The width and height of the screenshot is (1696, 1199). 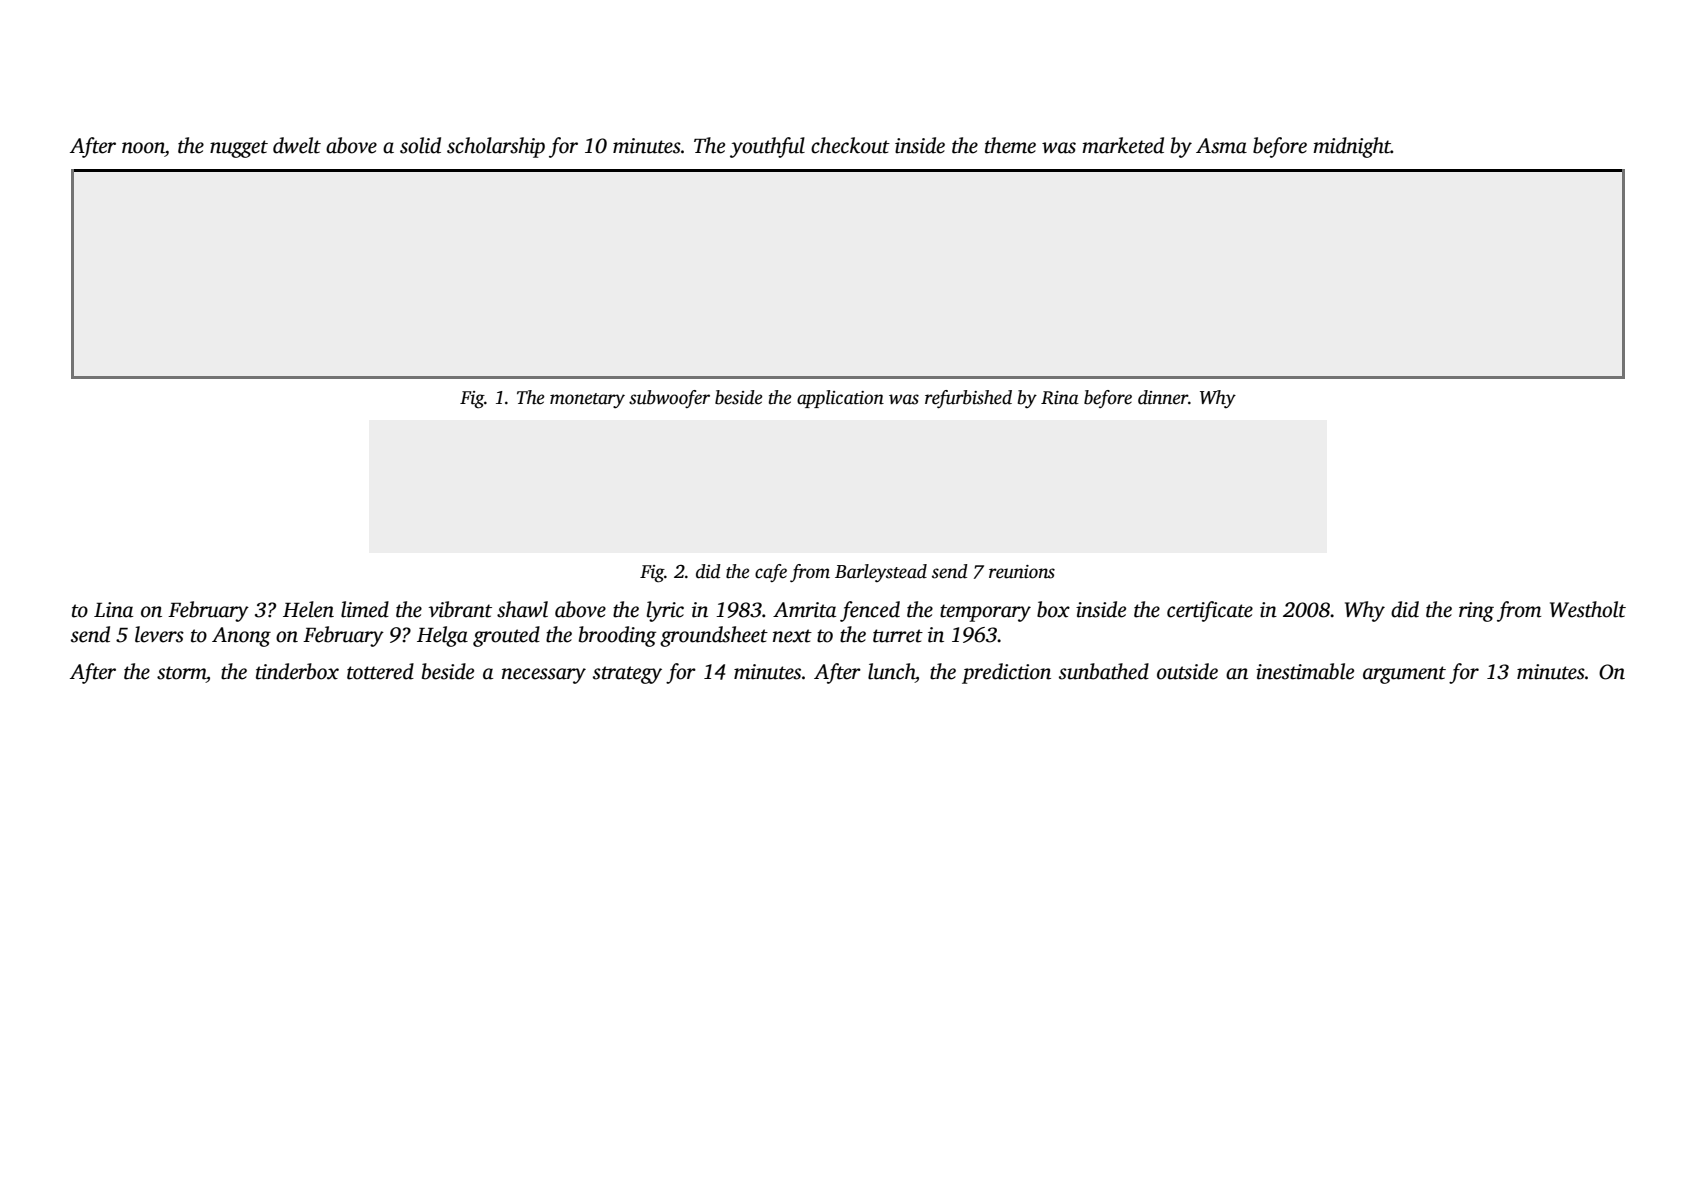 I want to click on application, so click(x=840, y=399).
